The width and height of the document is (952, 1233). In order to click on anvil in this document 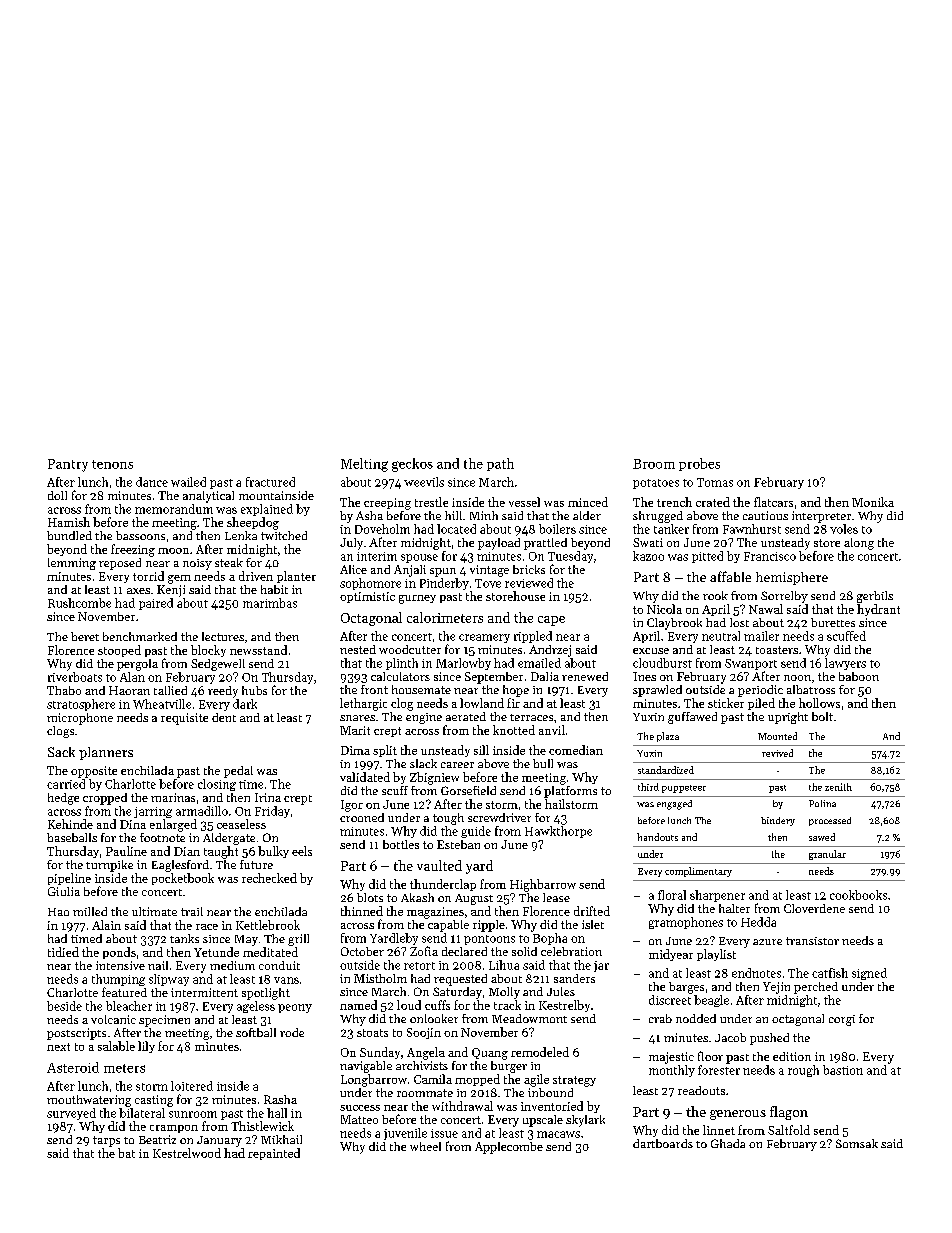, I will do `click(552, 730)`.
